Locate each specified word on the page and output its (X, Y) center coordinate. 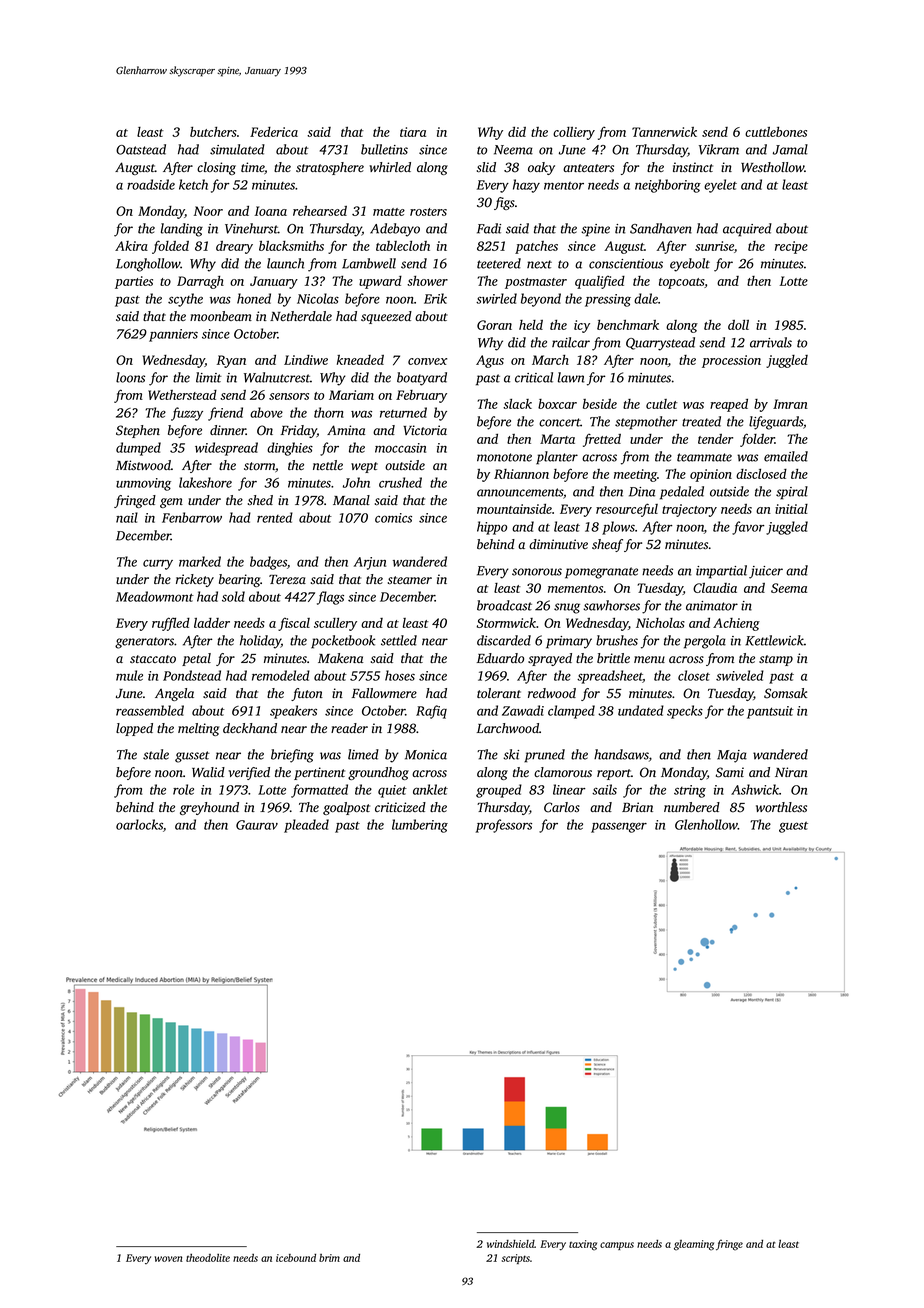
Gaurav (257, 825)
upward (380, 282)
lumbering (420, 826)
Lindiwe (306, 360)
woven (168, 1259)
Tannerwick (664, 132)
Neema (513, 150)
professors (504, 826)
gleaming (694, 1245)
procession (731, 361)
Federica (274, 132)
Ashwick (755, 789)
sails (604, 789)
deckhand (250, 728)
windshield (511, 1244)
